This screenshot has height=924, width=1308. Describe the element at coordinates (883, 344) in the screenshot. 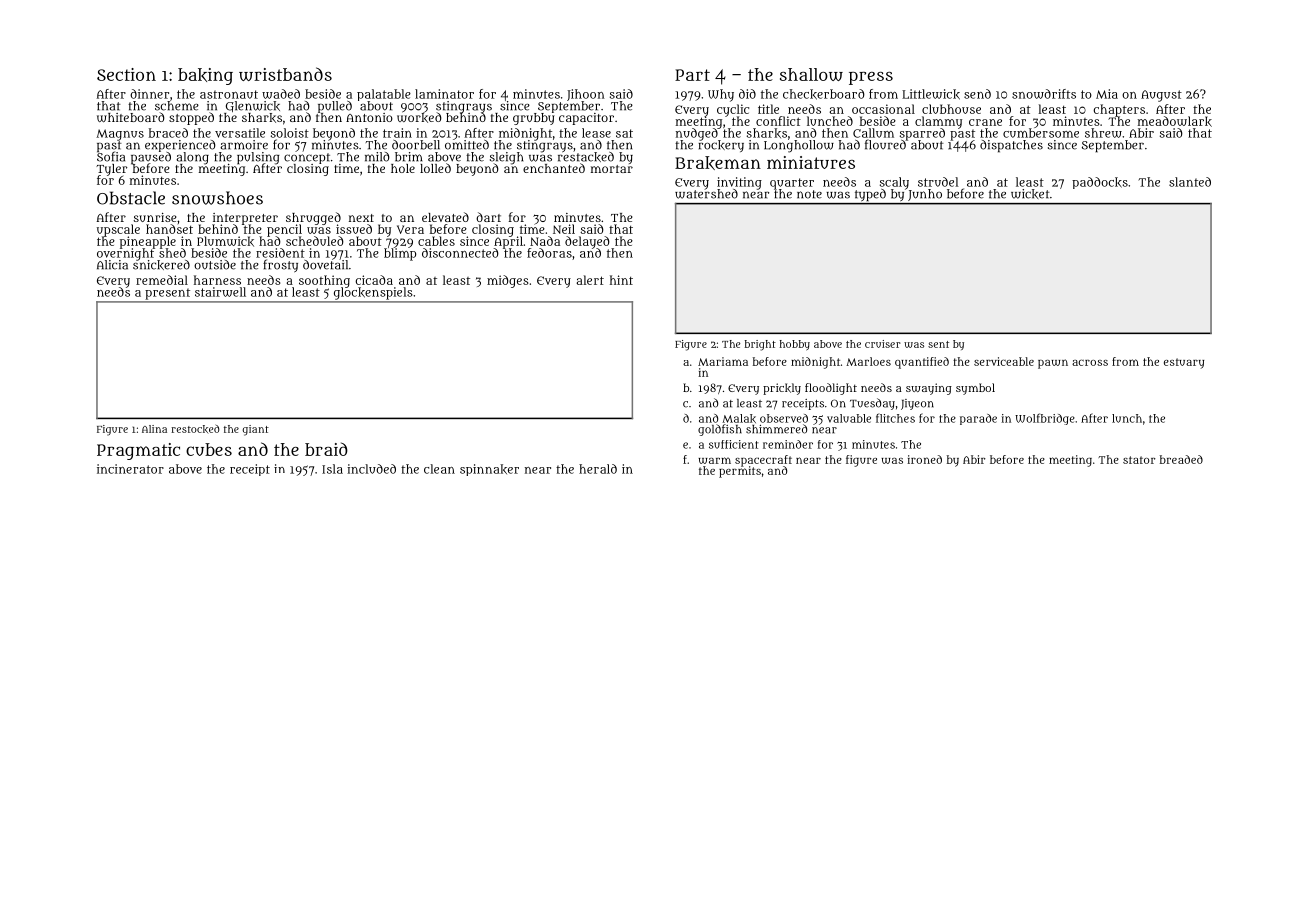

I see `cruiser` at that location.
